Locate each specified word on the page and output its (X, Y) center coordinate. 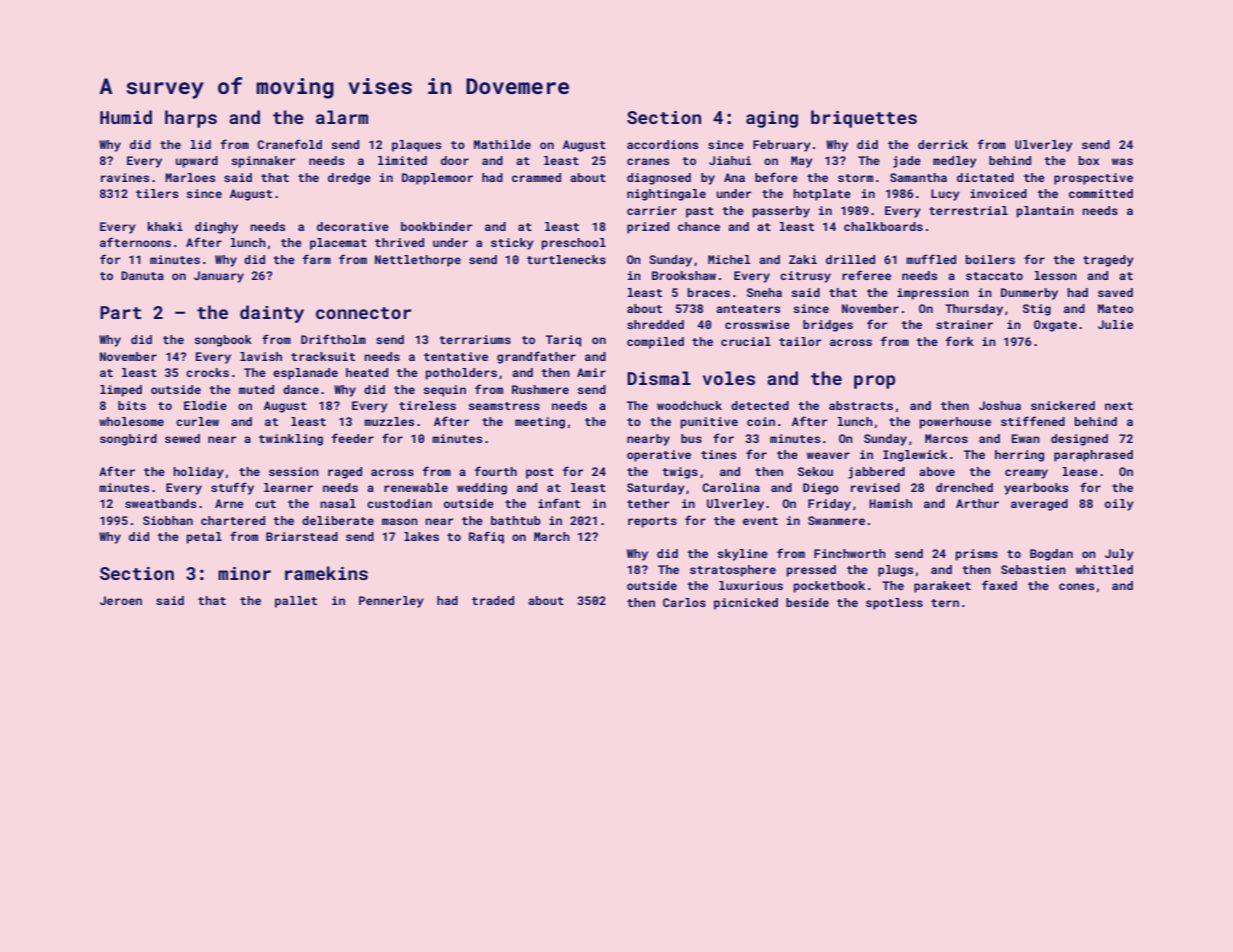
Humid (126, 117)
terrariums (475, 339)
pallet (296, 602)
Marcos (946, 438)
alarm (342, 117)
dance (301, 389)
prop (874, 382)
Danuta (142, 275)
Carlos (684, 602)
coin (761, 421)
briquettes (864, 119)
